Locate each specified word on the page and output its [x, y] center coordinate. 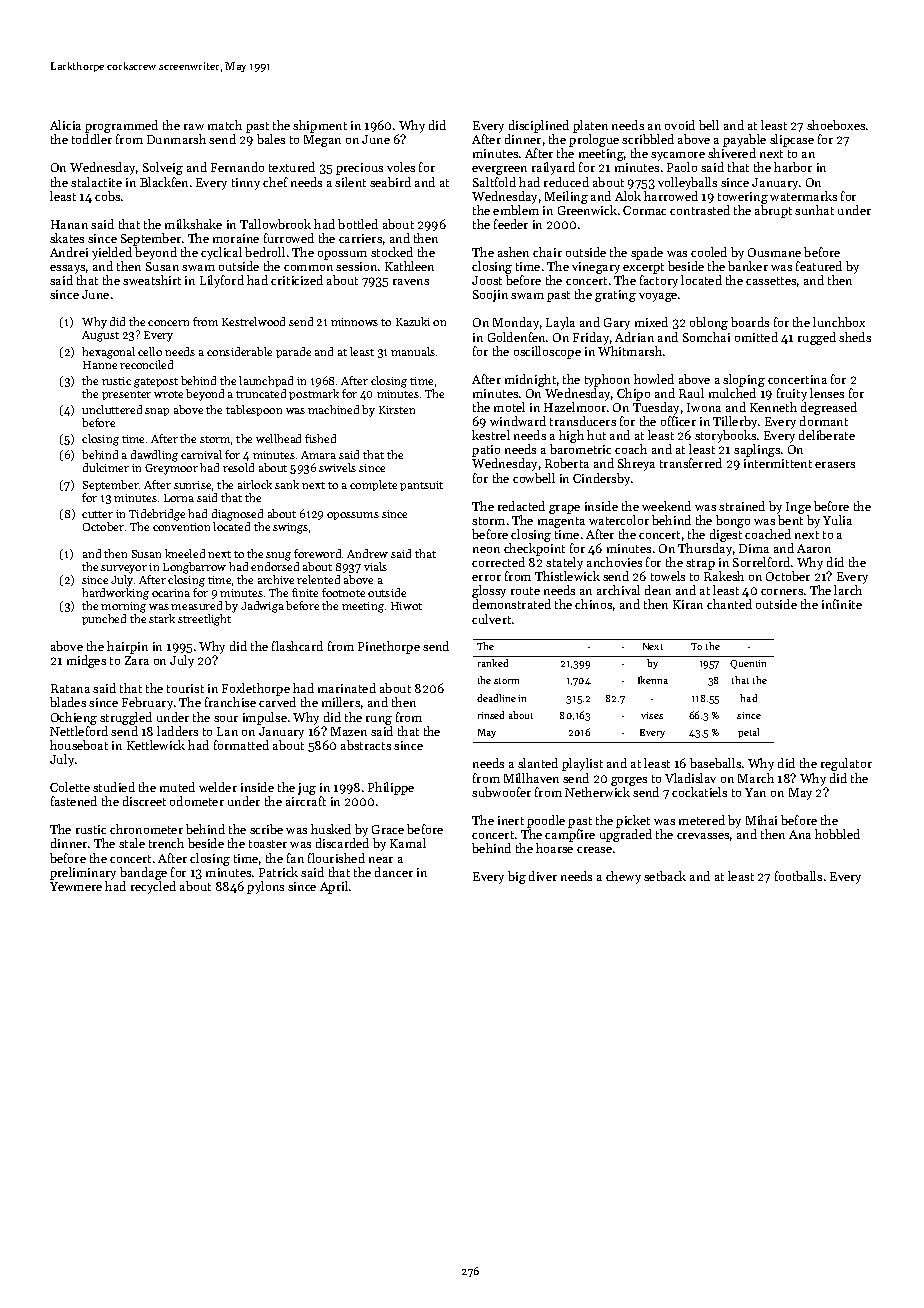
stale [132, 843]
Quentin [748, 664]
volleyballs [687, 183]
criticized [297, 280]
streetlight [204, 620]
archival [618, 590]
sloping [744, 380]
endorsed [275, 566]
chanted [729, 604]
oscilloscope [547, 352]
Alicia [65, 125]
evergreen [499, 170]
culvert [491, 619]
